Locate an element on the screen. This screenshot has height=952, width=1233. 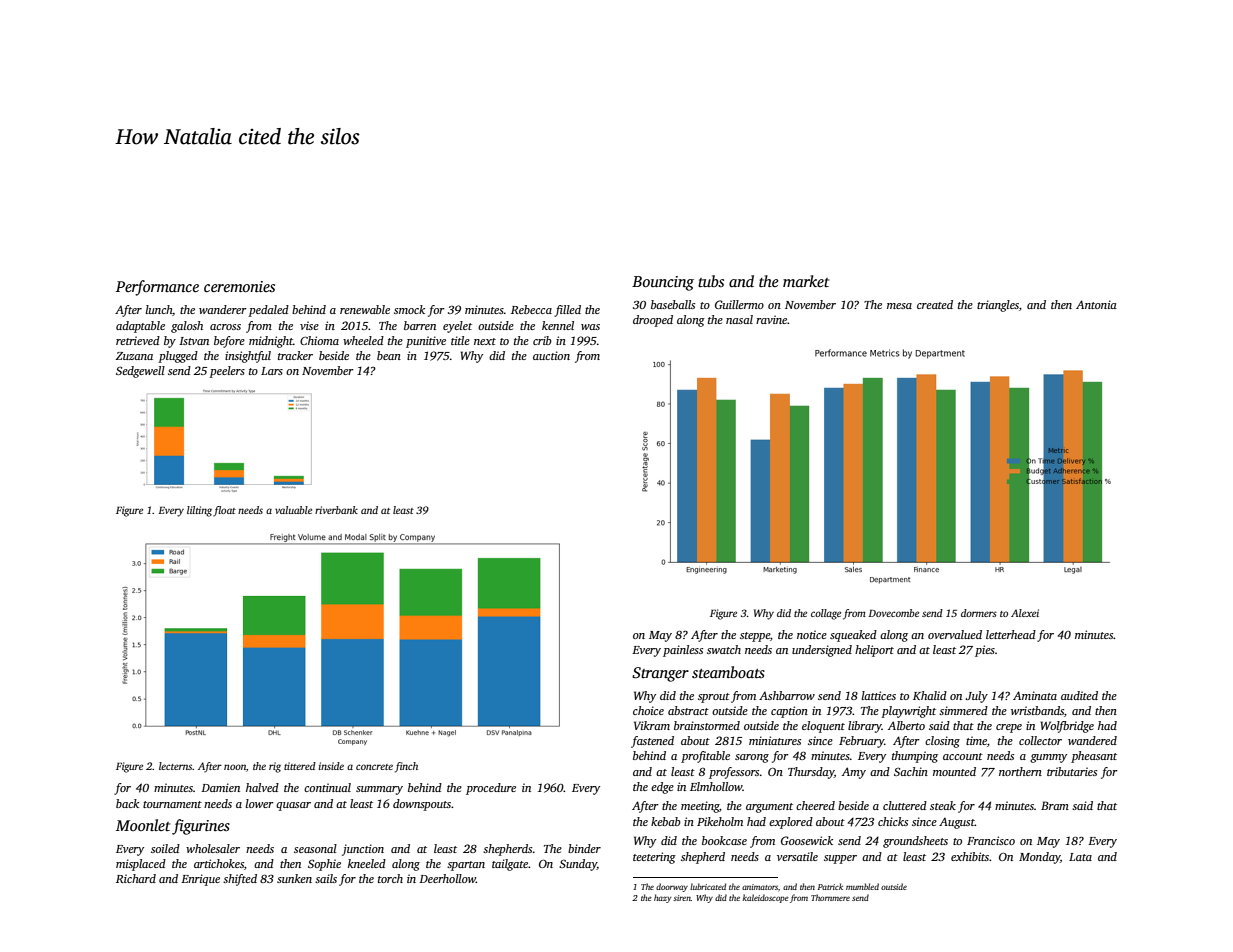
auction is located at coordinates (551, 355).
